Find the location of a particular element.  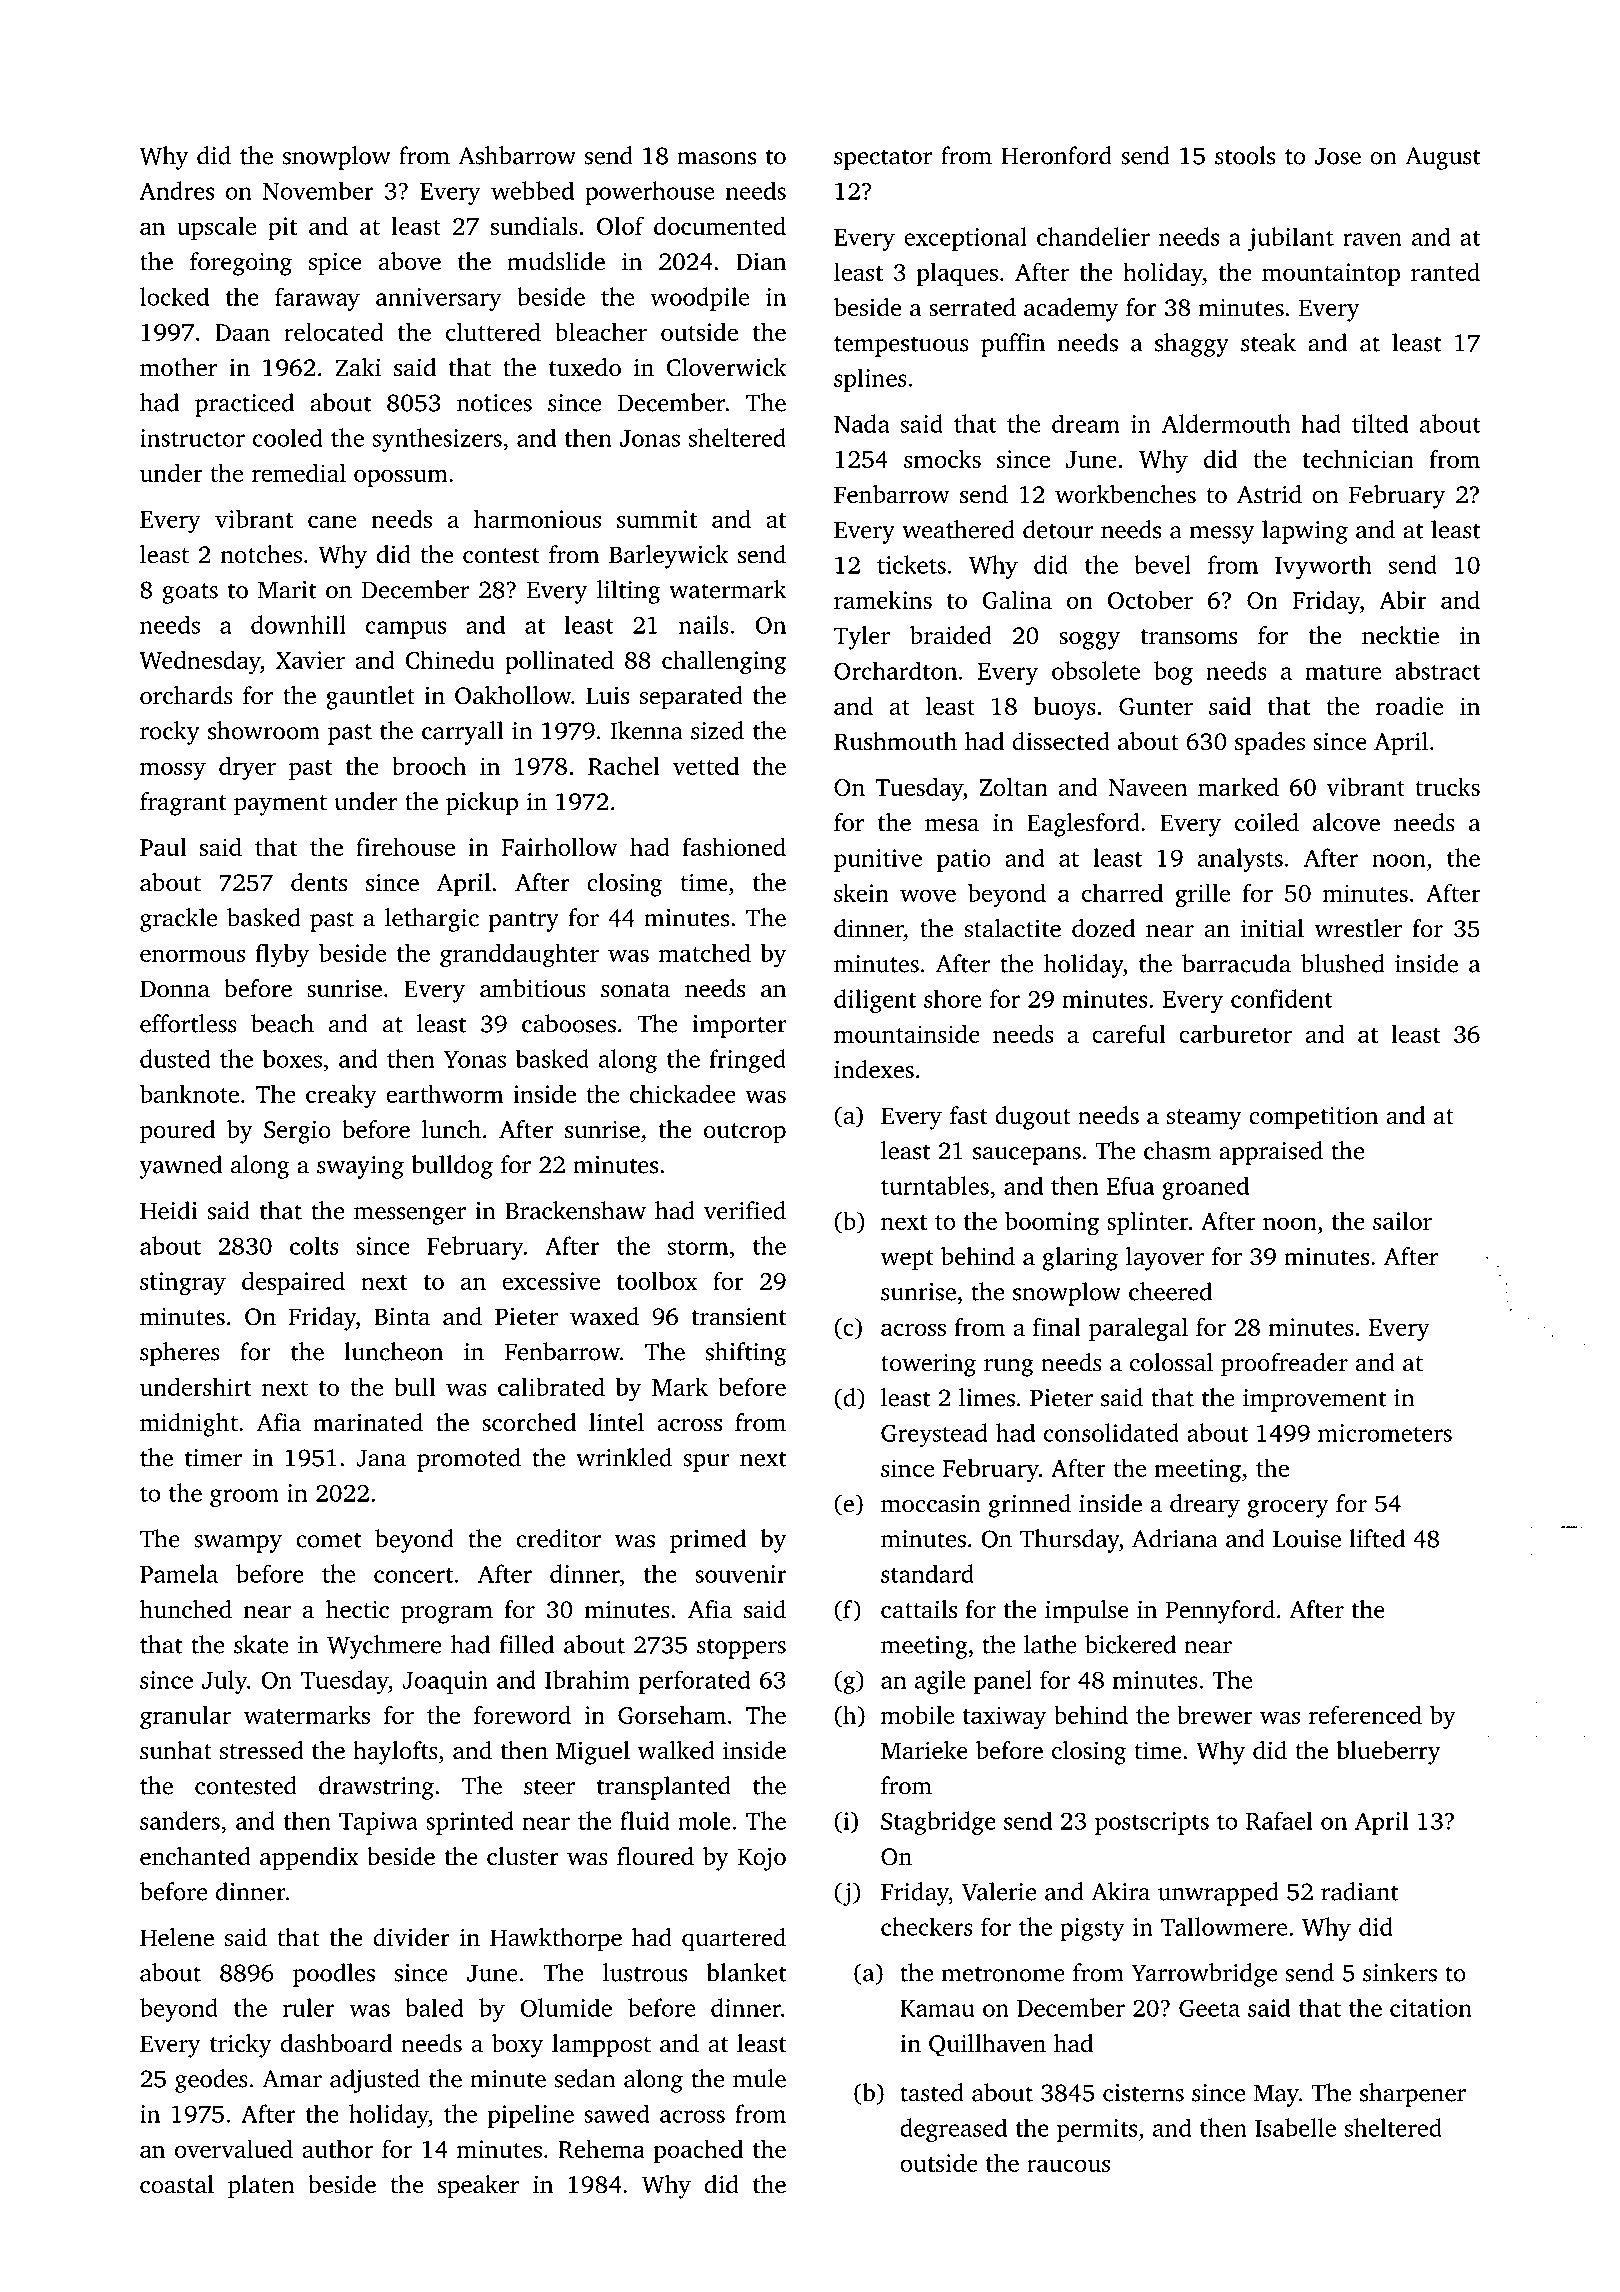

mossy is located at coordinates (173, 771).
